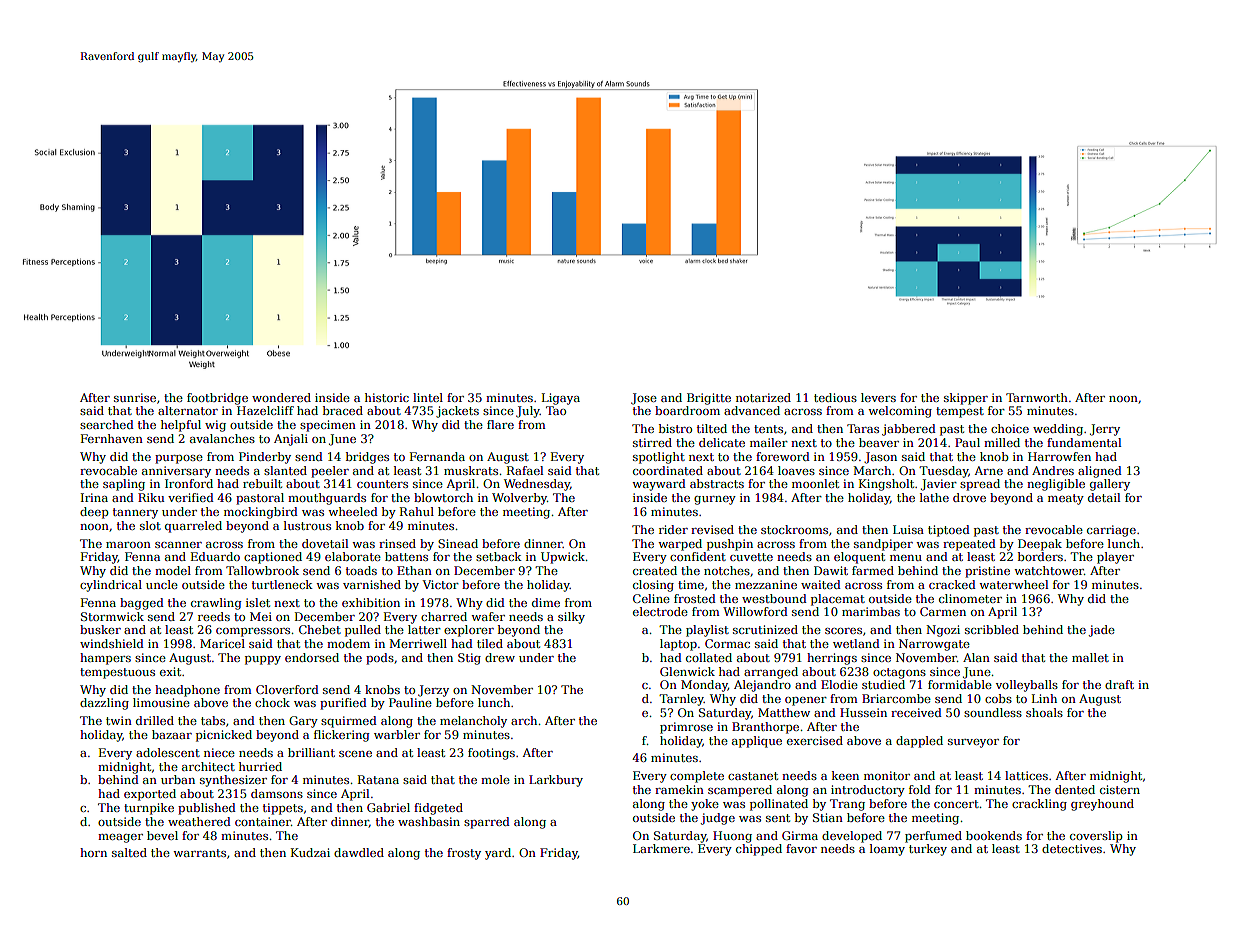 The height and width of the page is (952, 1233). Describe the element at coordinates (879, 442) in the page. I see `beaver` at that location.
